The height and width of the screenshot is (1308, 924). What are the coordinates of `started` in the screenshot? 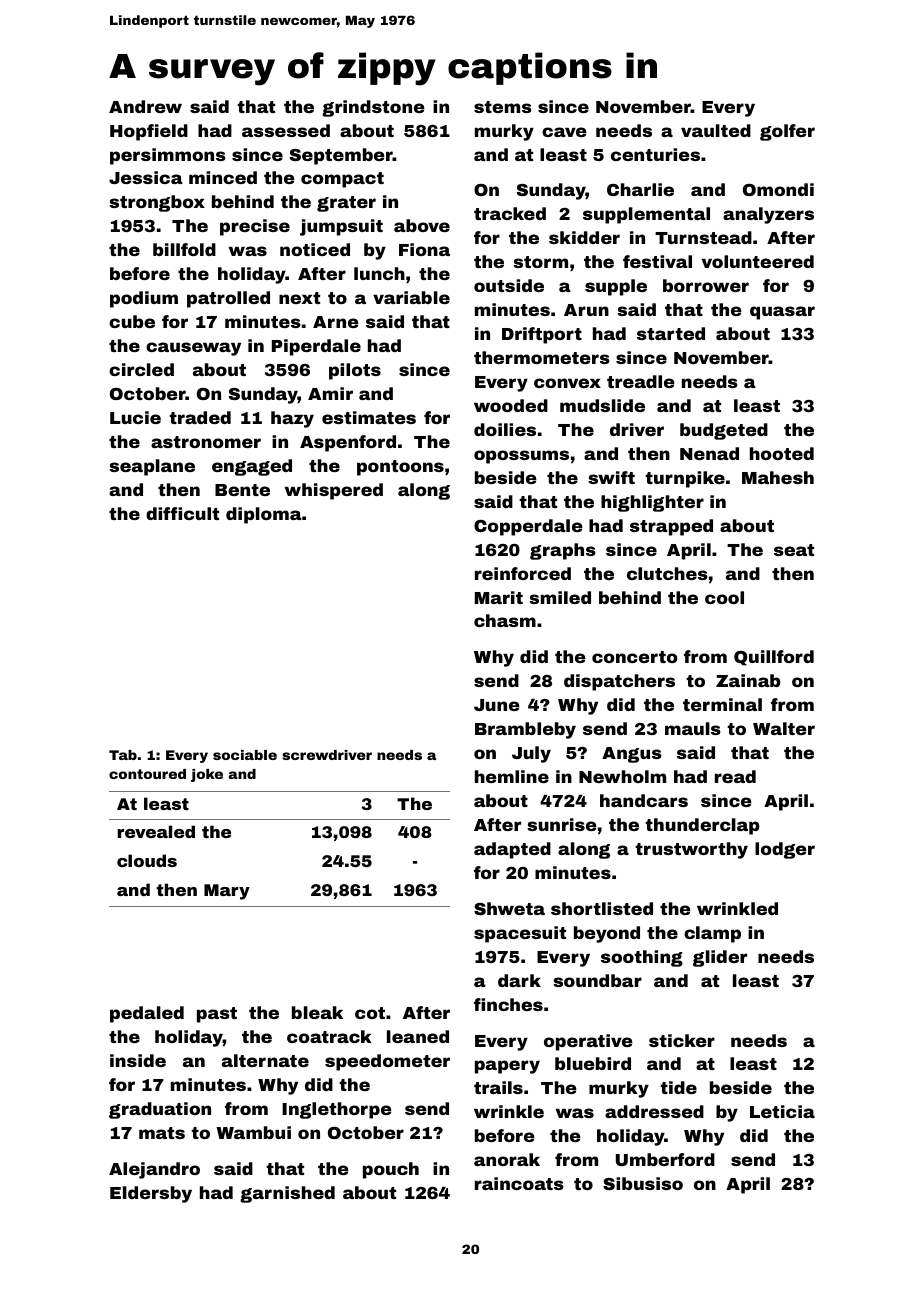 It's located at (671, 333).
